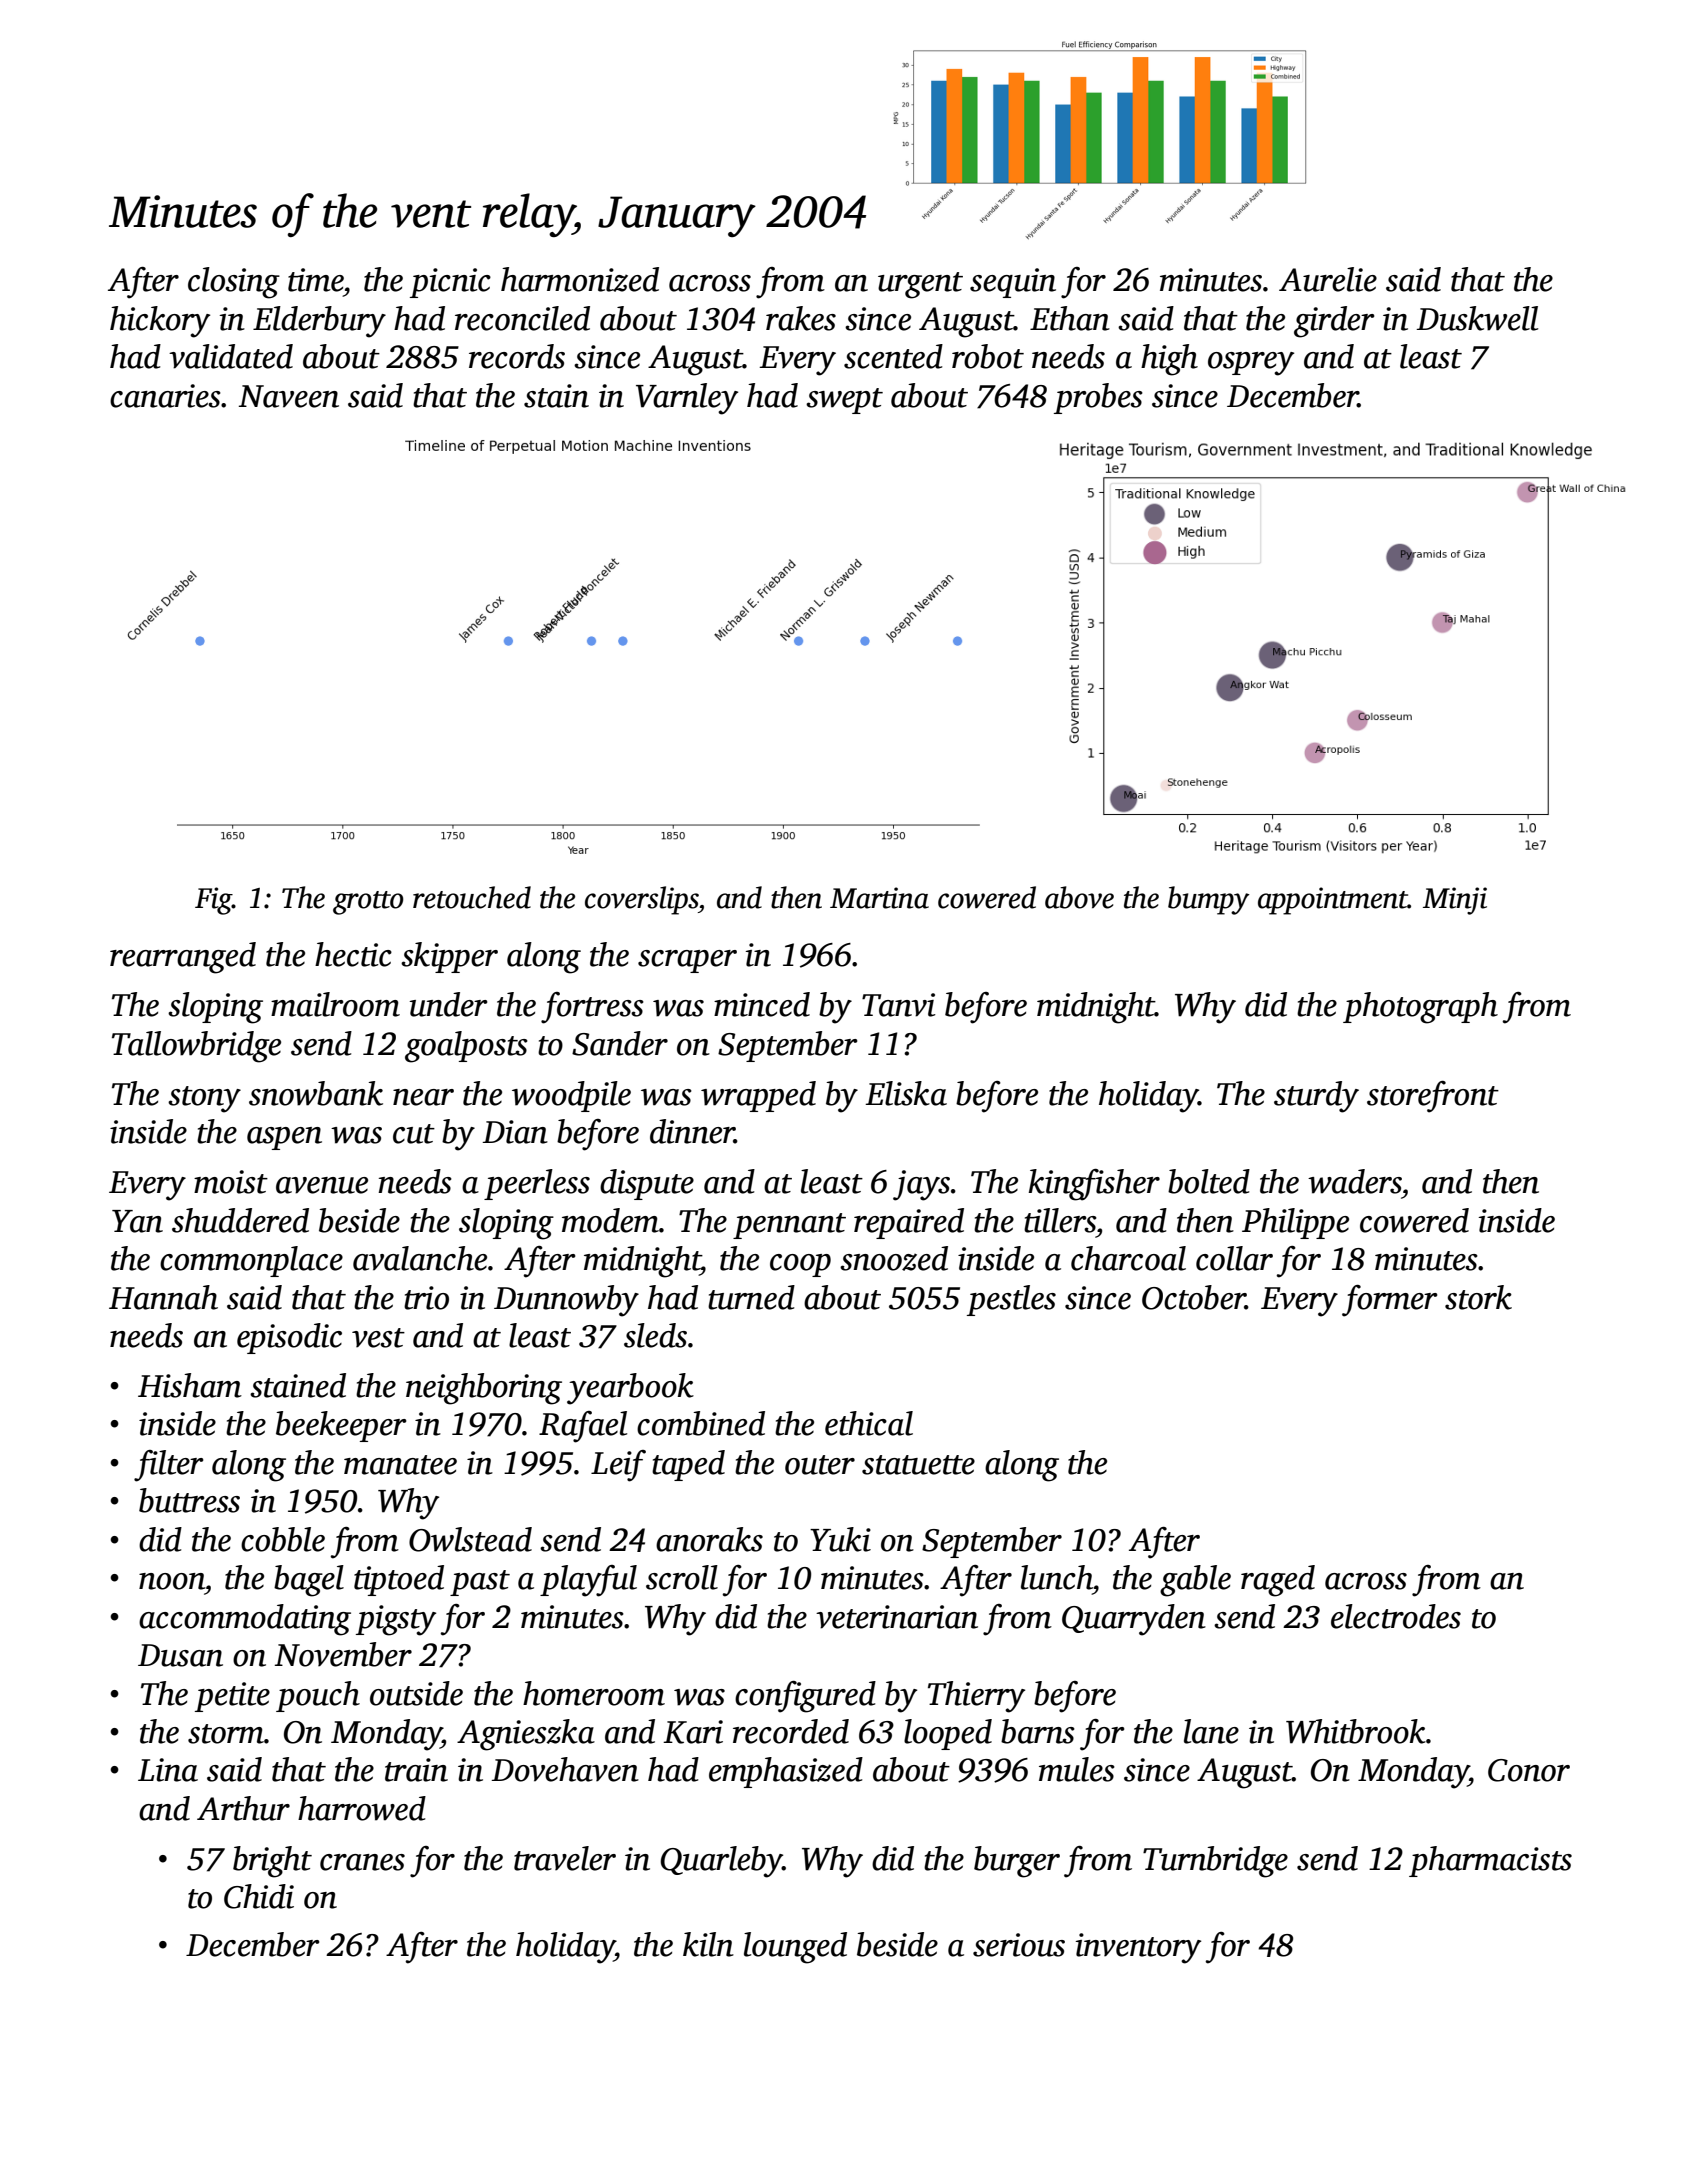 The image size is (1683, 2178). Describe the element at coordinates (522, 318) in the screenshot. I see `reconciled` at that location.
